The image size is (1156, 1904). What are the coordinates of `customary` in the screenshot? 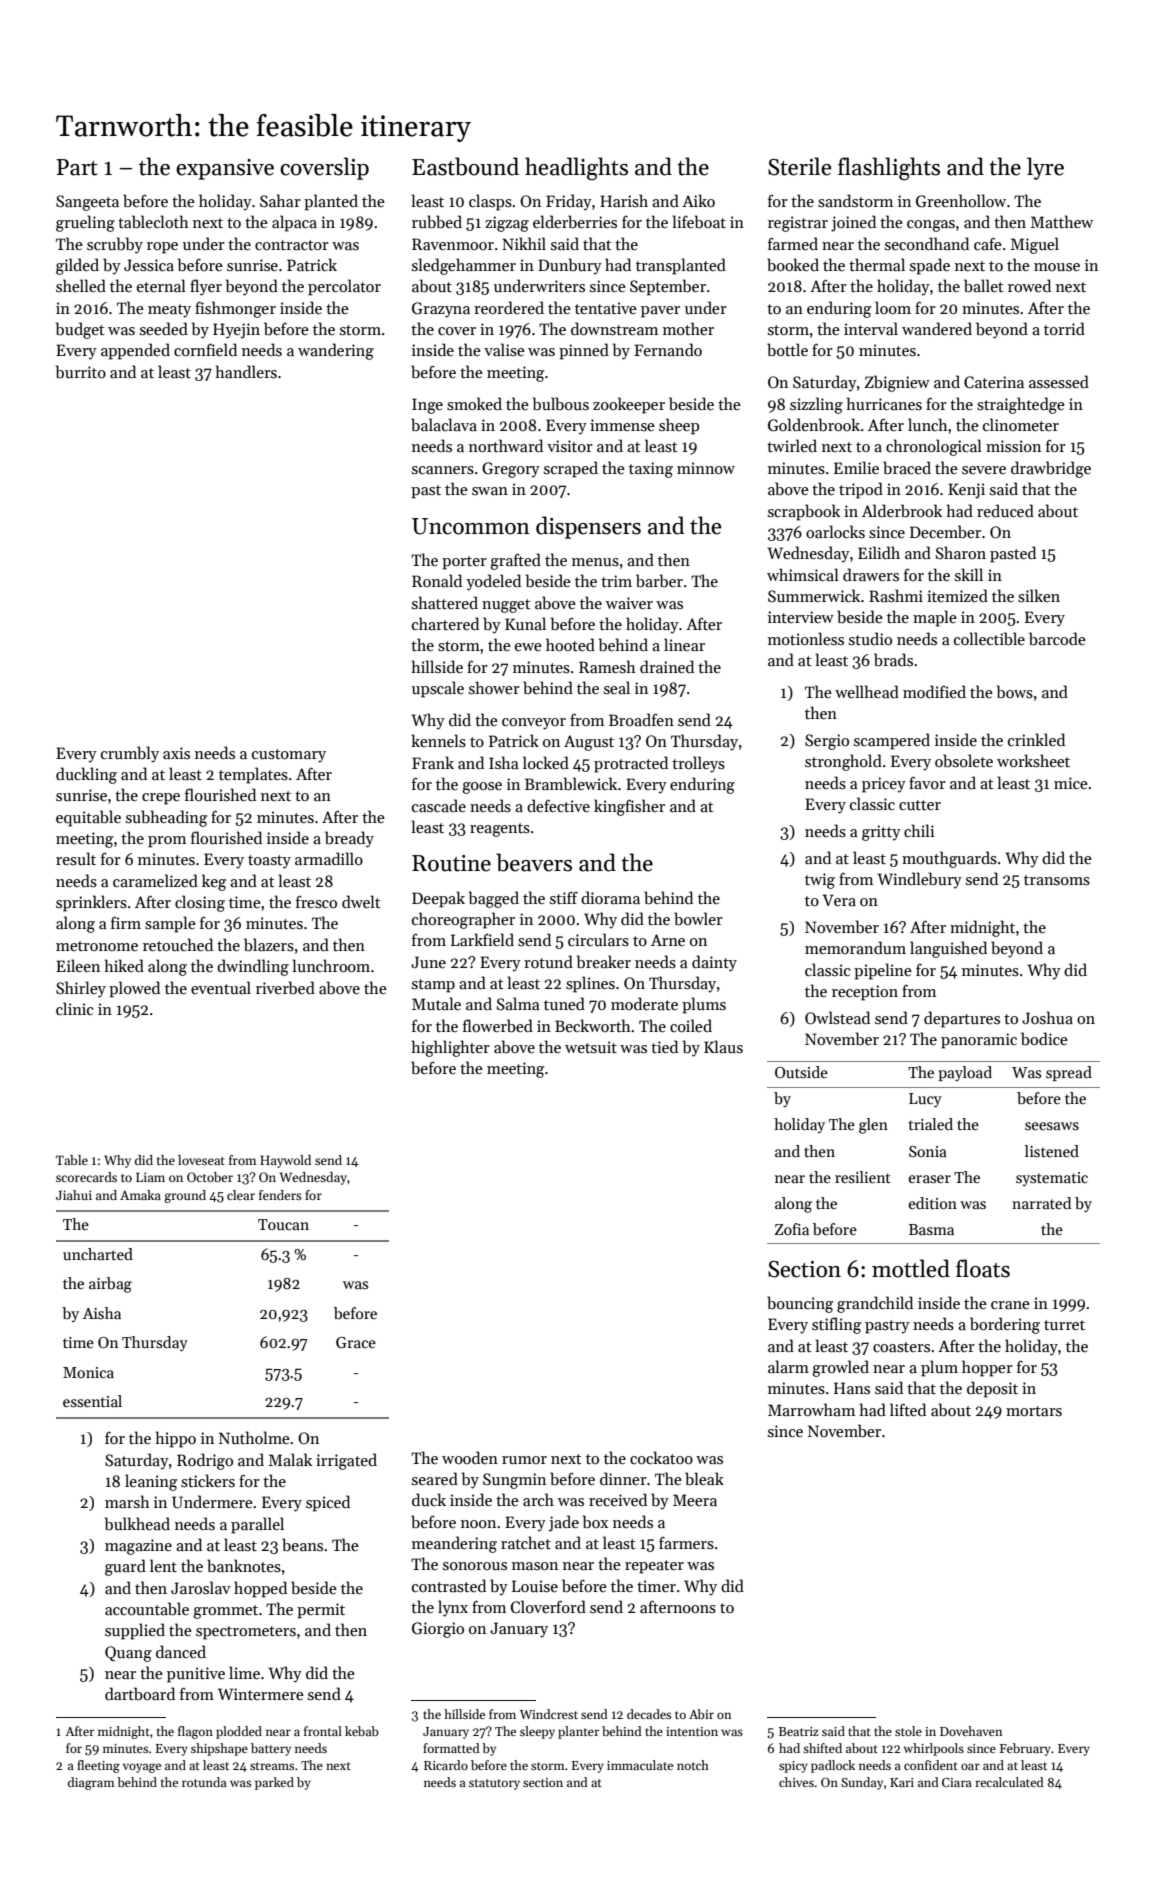 It's located at (289, 756).
